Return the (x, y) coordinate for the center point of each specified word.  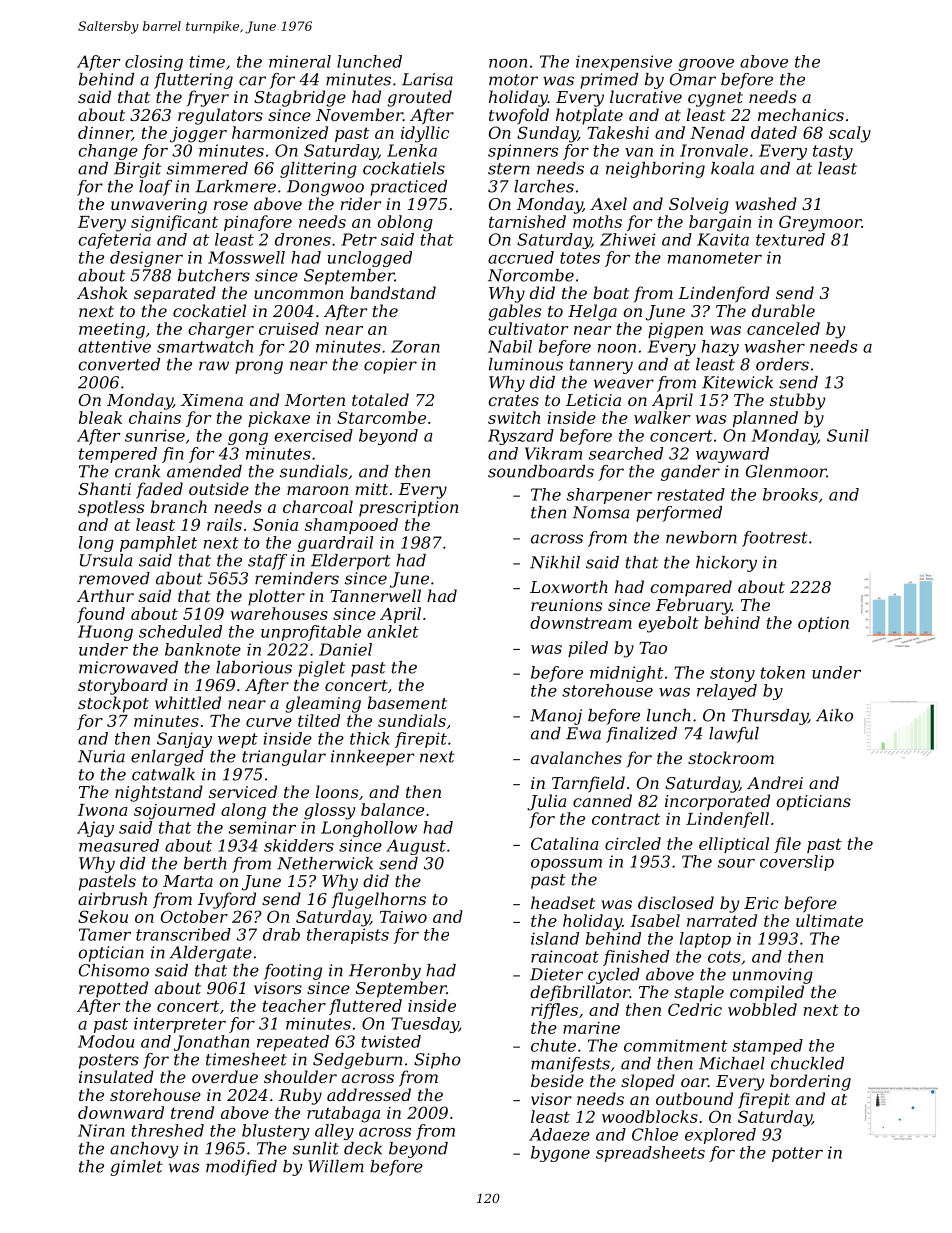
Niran (101, 1130)
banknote (203, 649)
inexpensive (624, 63)
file (787, 845)
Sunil (848, 435)
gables (514, 312)
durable (783, 310)
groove (706, 65)
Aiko (834, 715)
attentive (114, 346)
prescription (409, 509)
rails (224, 524)
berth (205, 863)
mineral (300, 61)
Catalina (565, 843)
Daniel (345, 649)
